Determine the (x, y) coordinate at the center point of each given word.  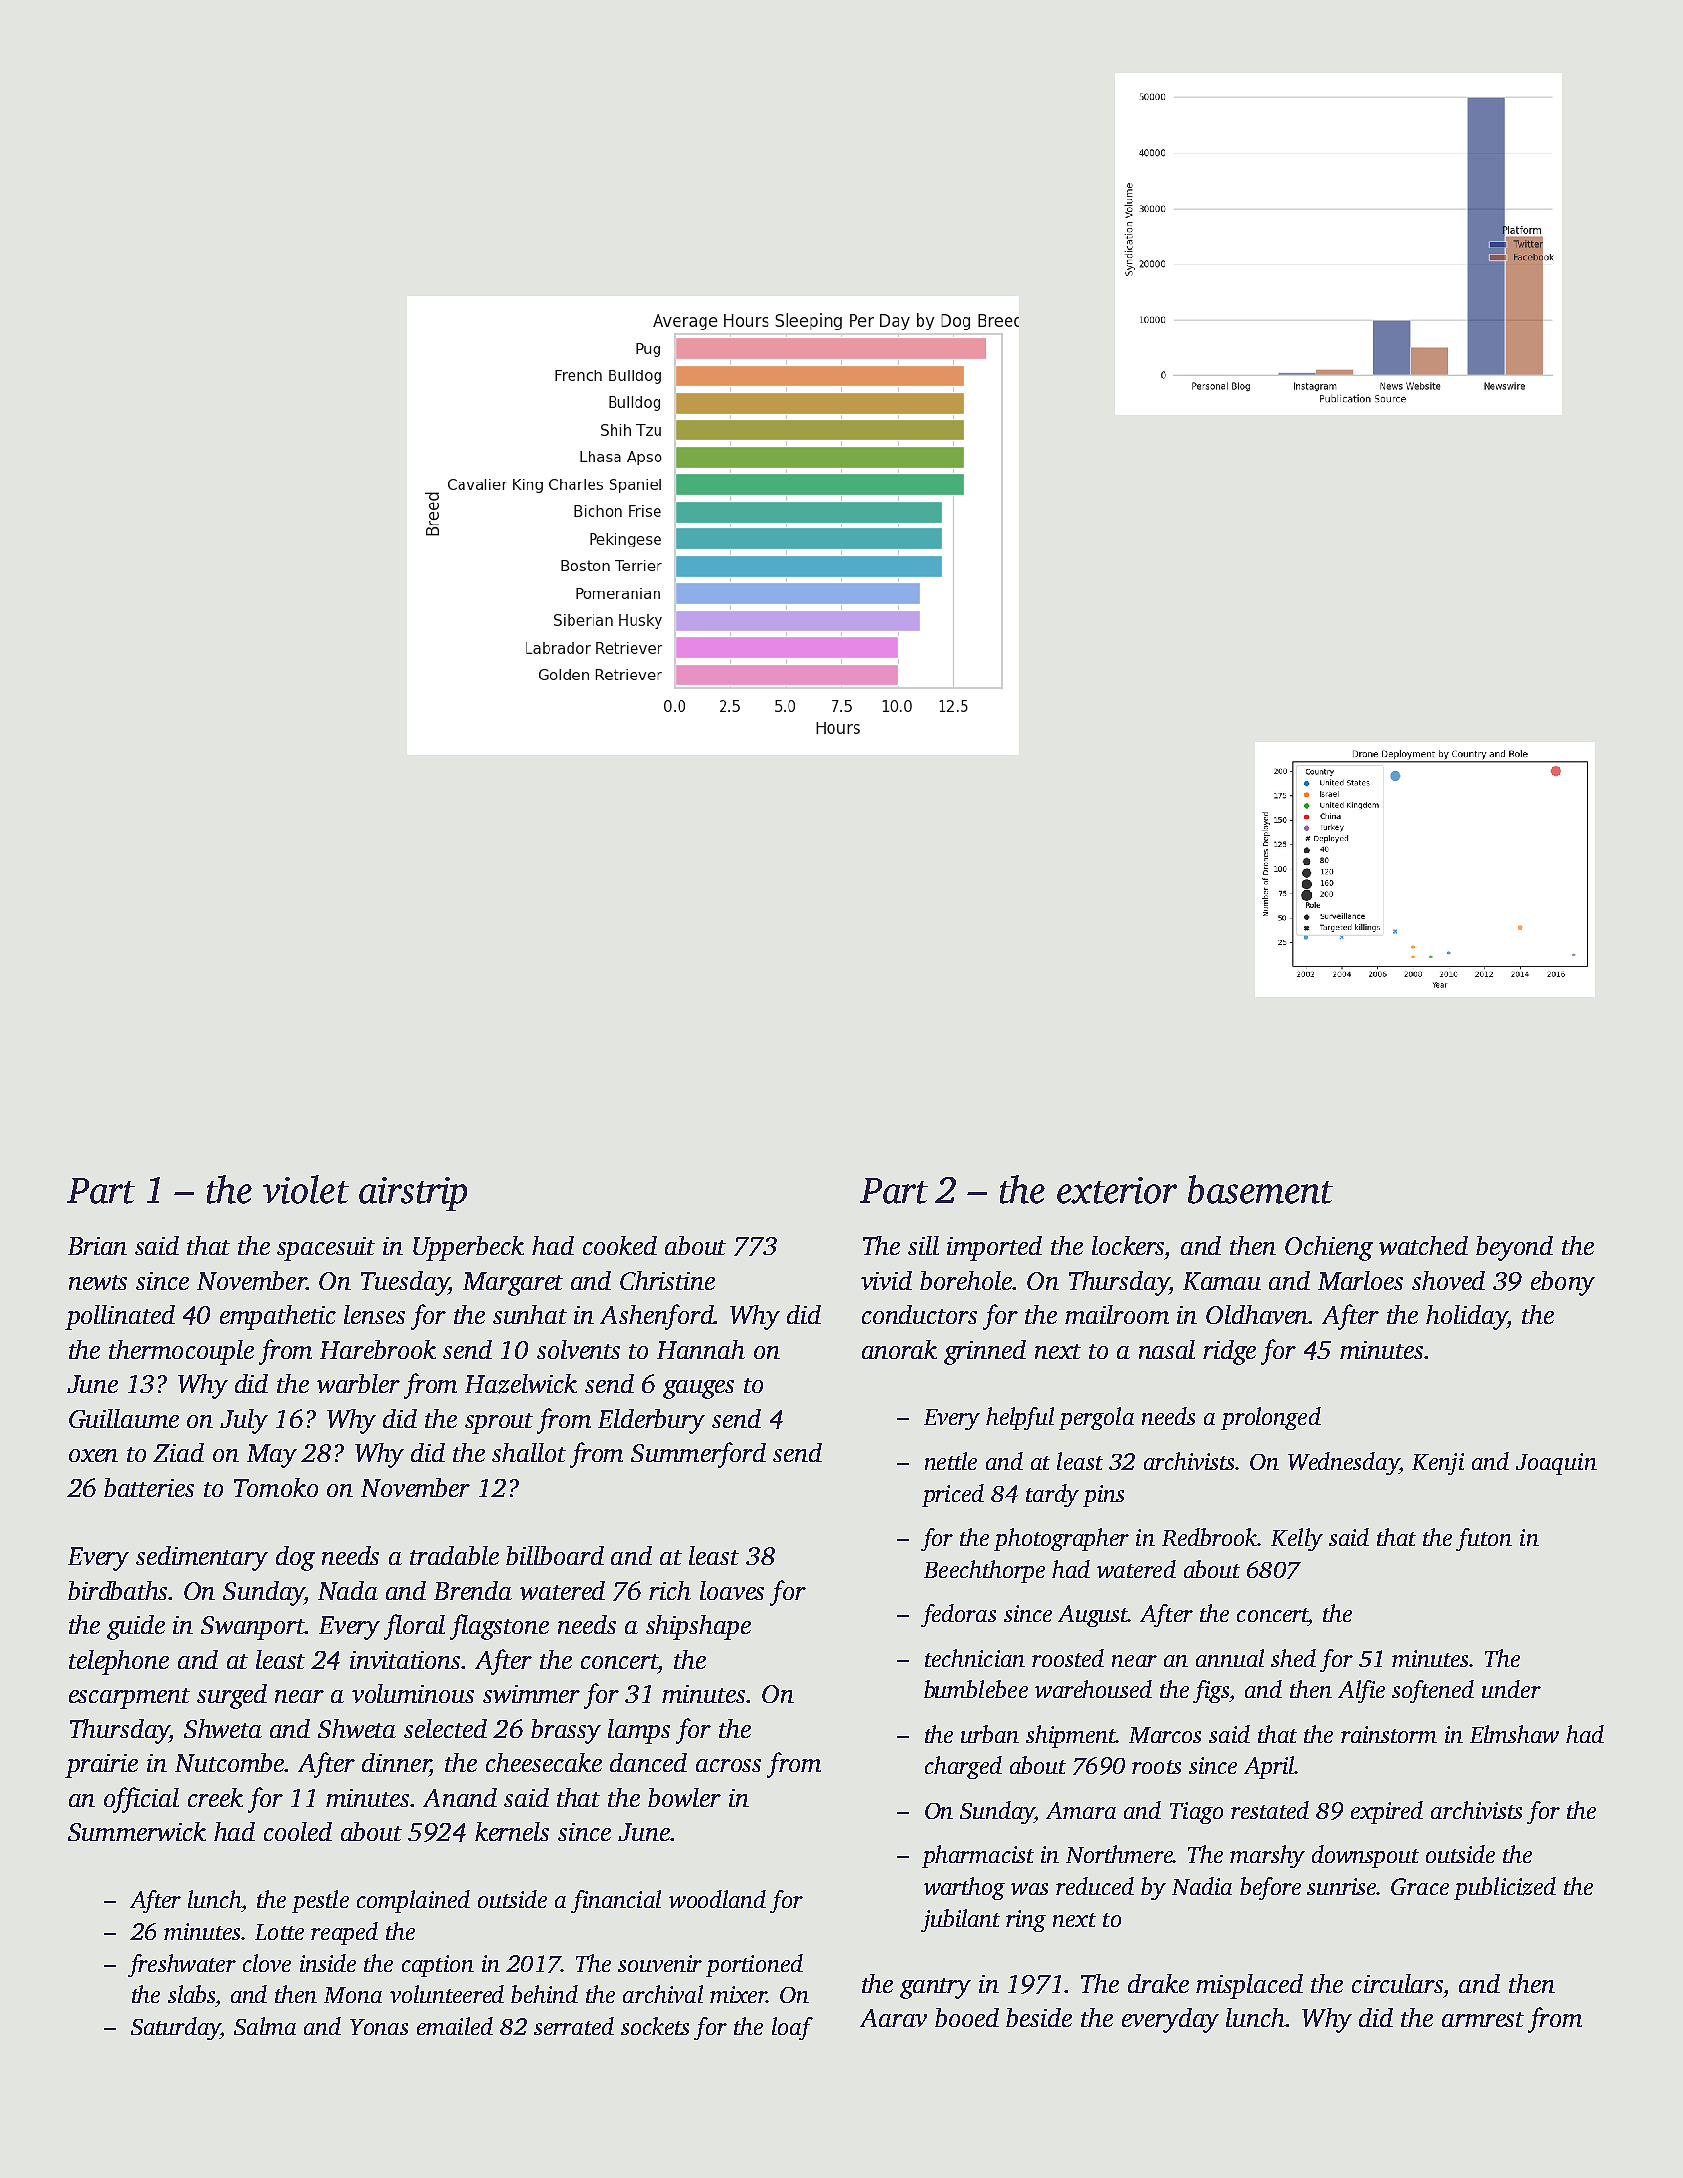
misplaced (1249, 1986)
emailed (455, 2026)
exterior (1117, 1190)
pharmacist (978, 1856)
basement (1260, 1189)
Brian (97, 1246)
